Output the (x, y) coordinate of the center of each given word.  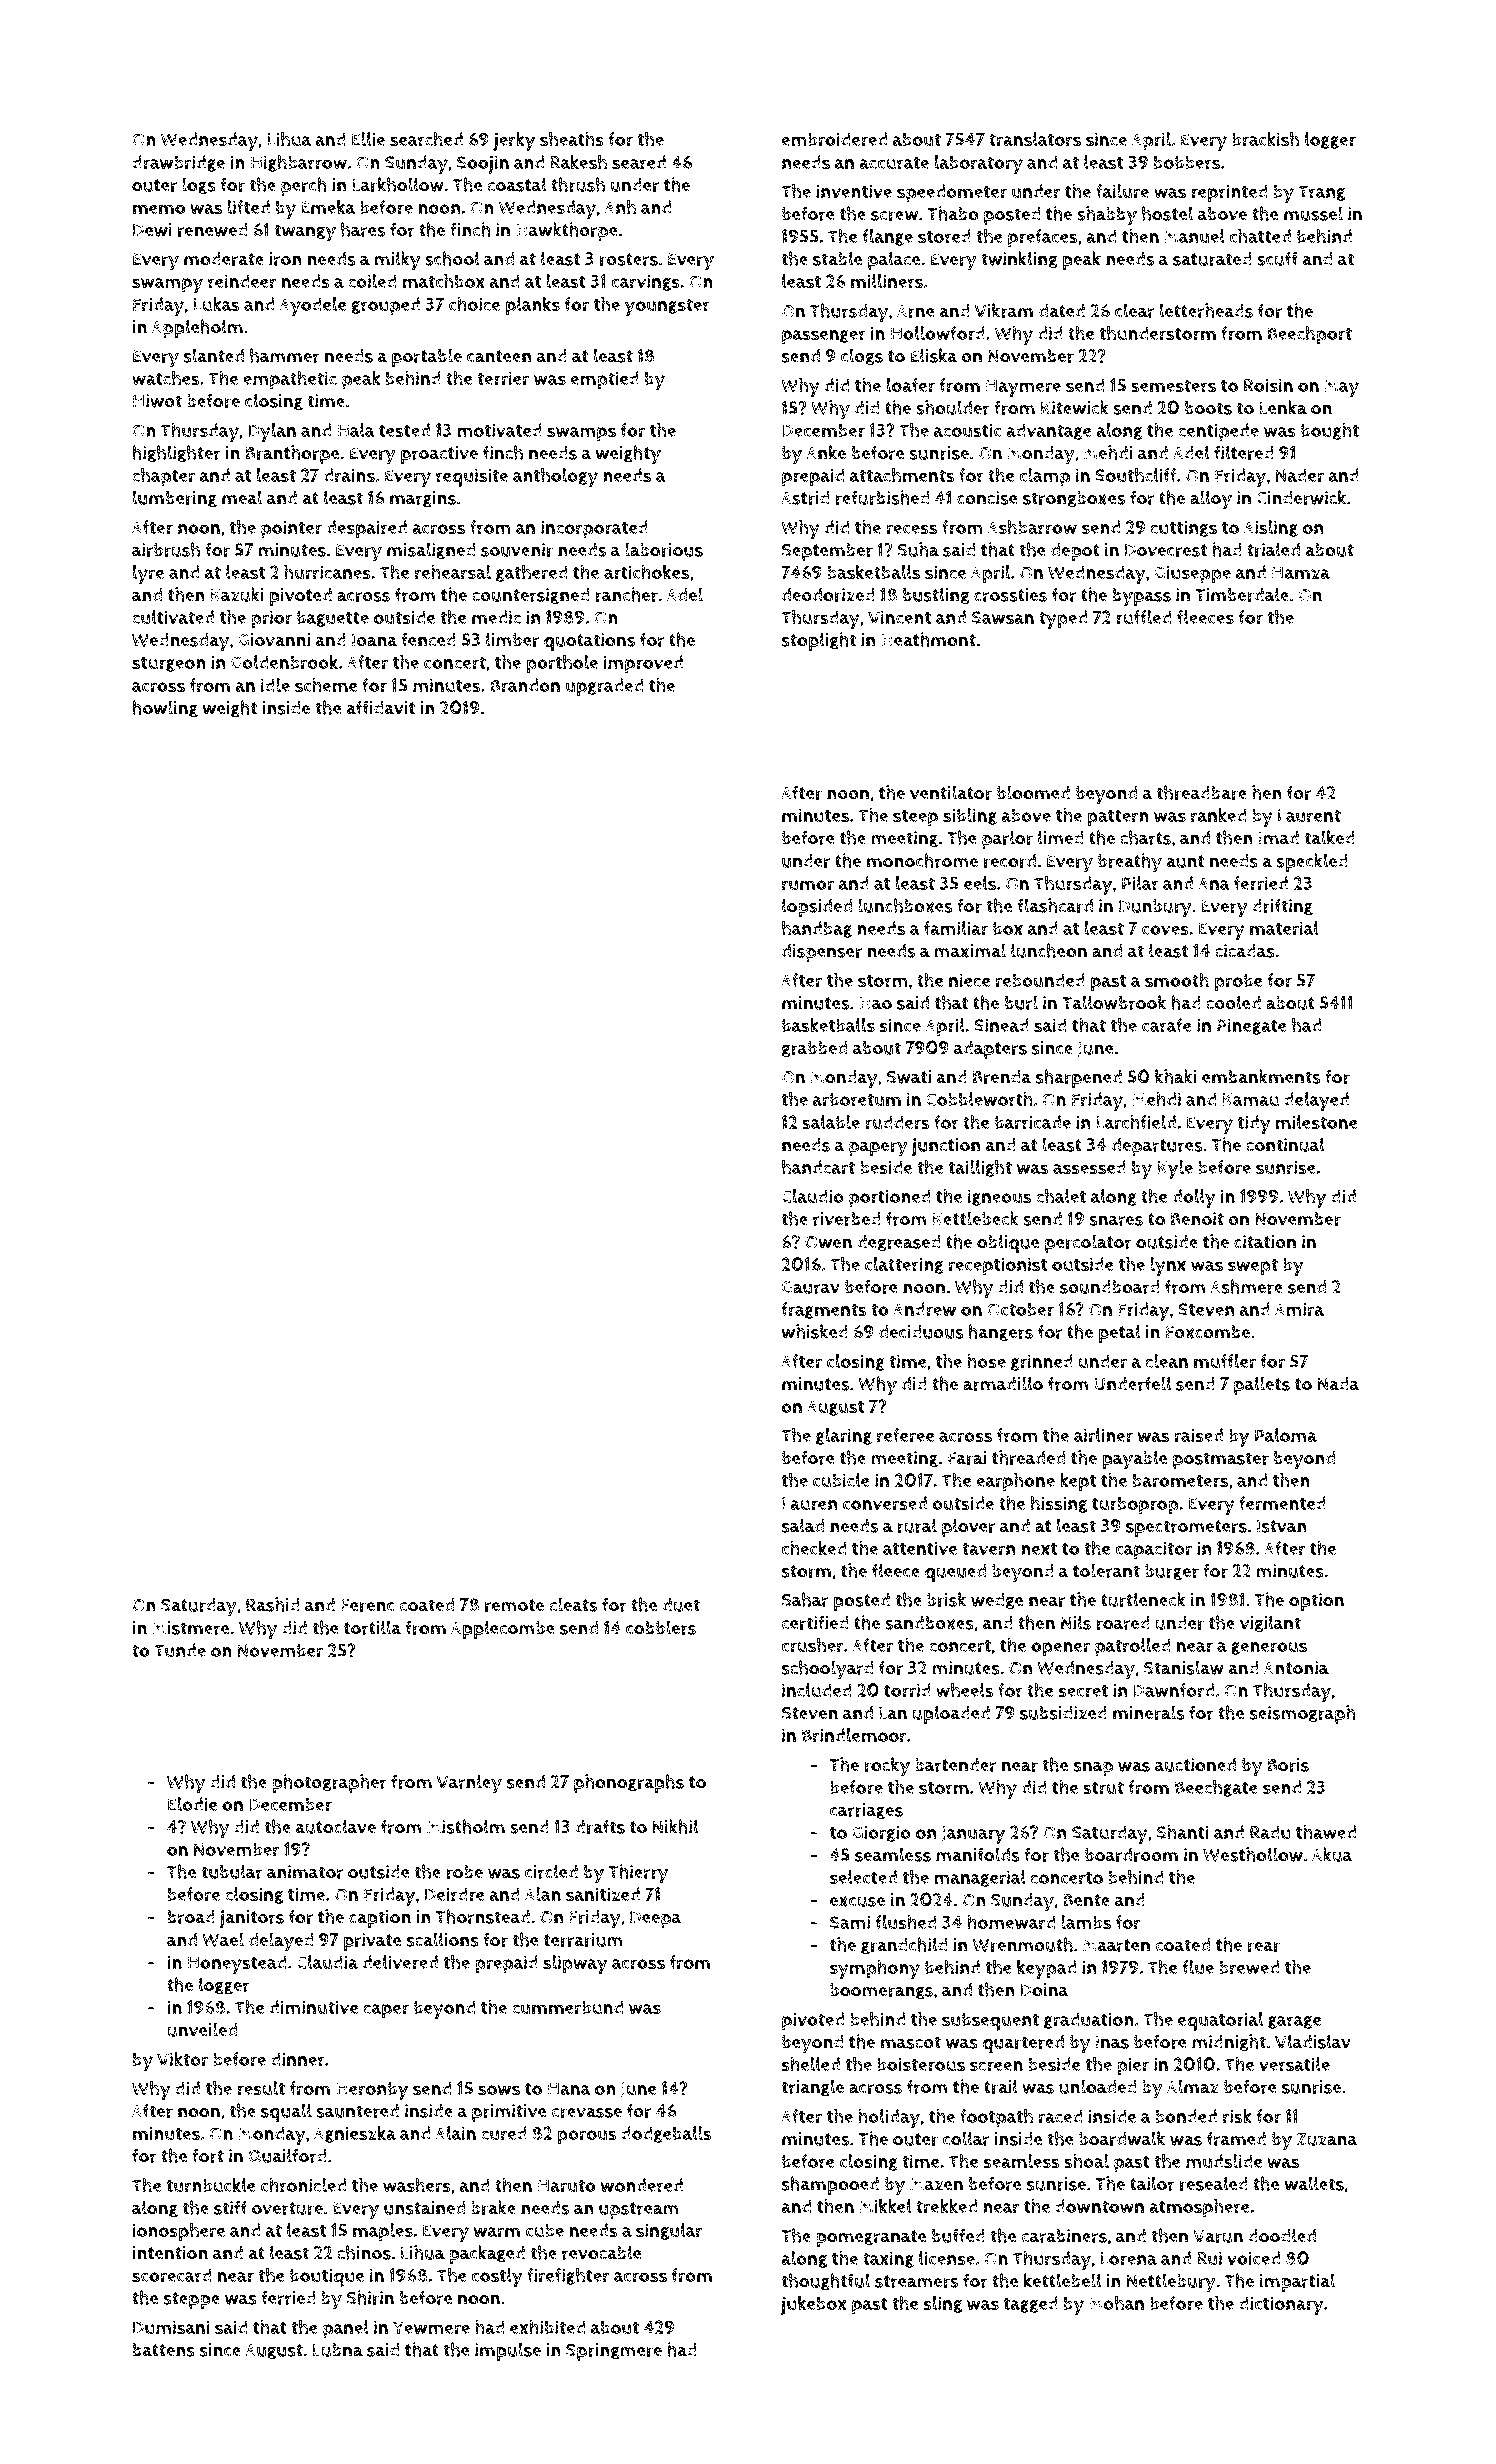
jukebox (814, 2305)
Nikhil (676, 1826)
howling (165, 709)
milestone (1316, 1122)
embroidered (834, 139)
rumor (808, 885)
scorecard (172, 2275)
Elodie (193, 1804)
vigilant (1270, 1624)
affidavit (380, 707)
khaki (1176, 1076)
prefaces (1043, 238)
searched (426, 139)
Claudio (812, 1196)
